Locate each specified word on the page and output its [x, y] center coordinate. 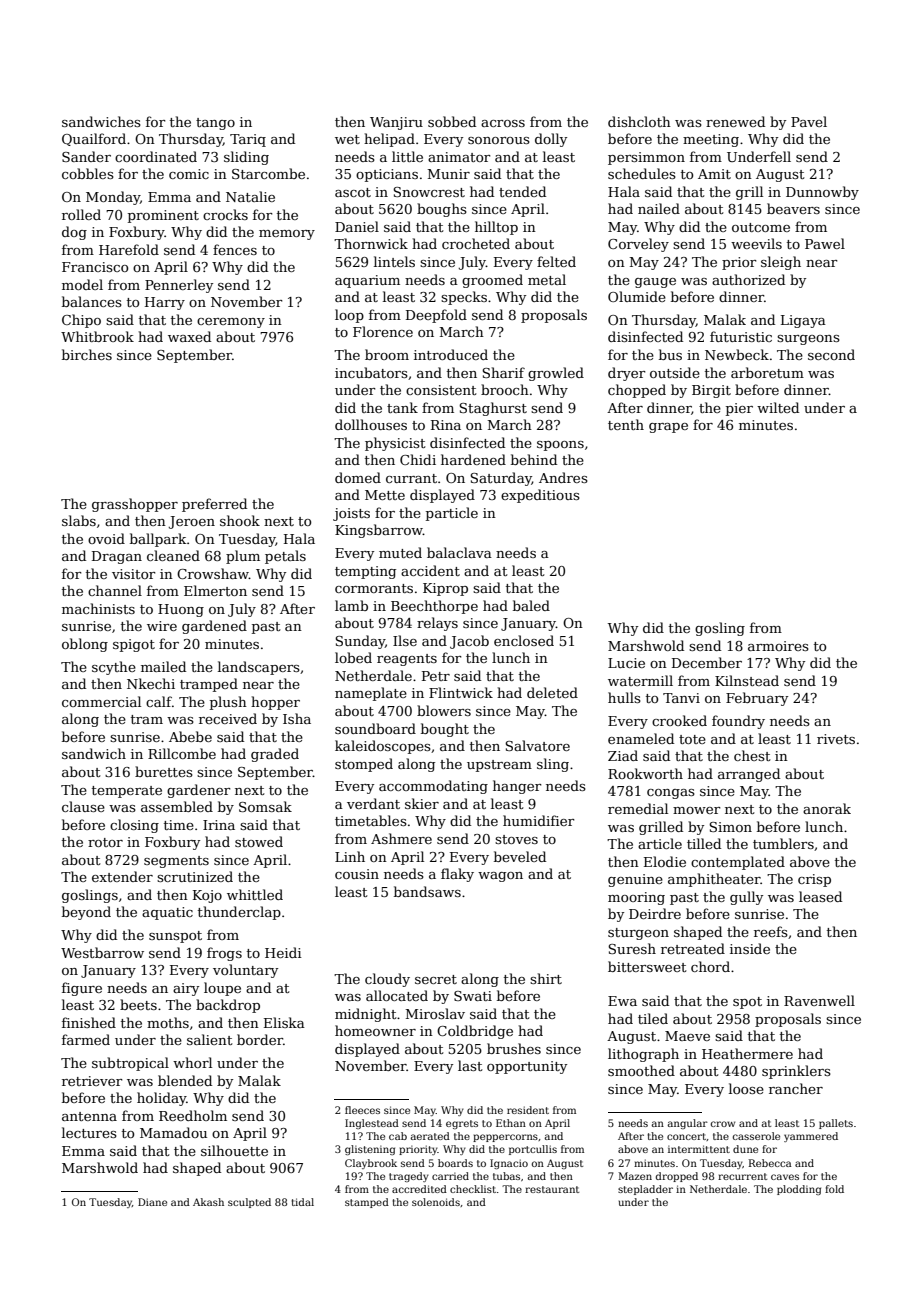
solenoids [436, 1202]
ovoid [106, 538]
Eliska [284, 1022]
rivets [836, 739]
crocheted [476, 243]
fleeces [362, 1110]
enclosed [524, 640]
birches [87, 354]
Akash [208, 1202]
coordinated [156, 156]
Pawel [825, 243]
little [407, 156]
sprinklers [796, 1072]
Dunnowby [822, 193]
